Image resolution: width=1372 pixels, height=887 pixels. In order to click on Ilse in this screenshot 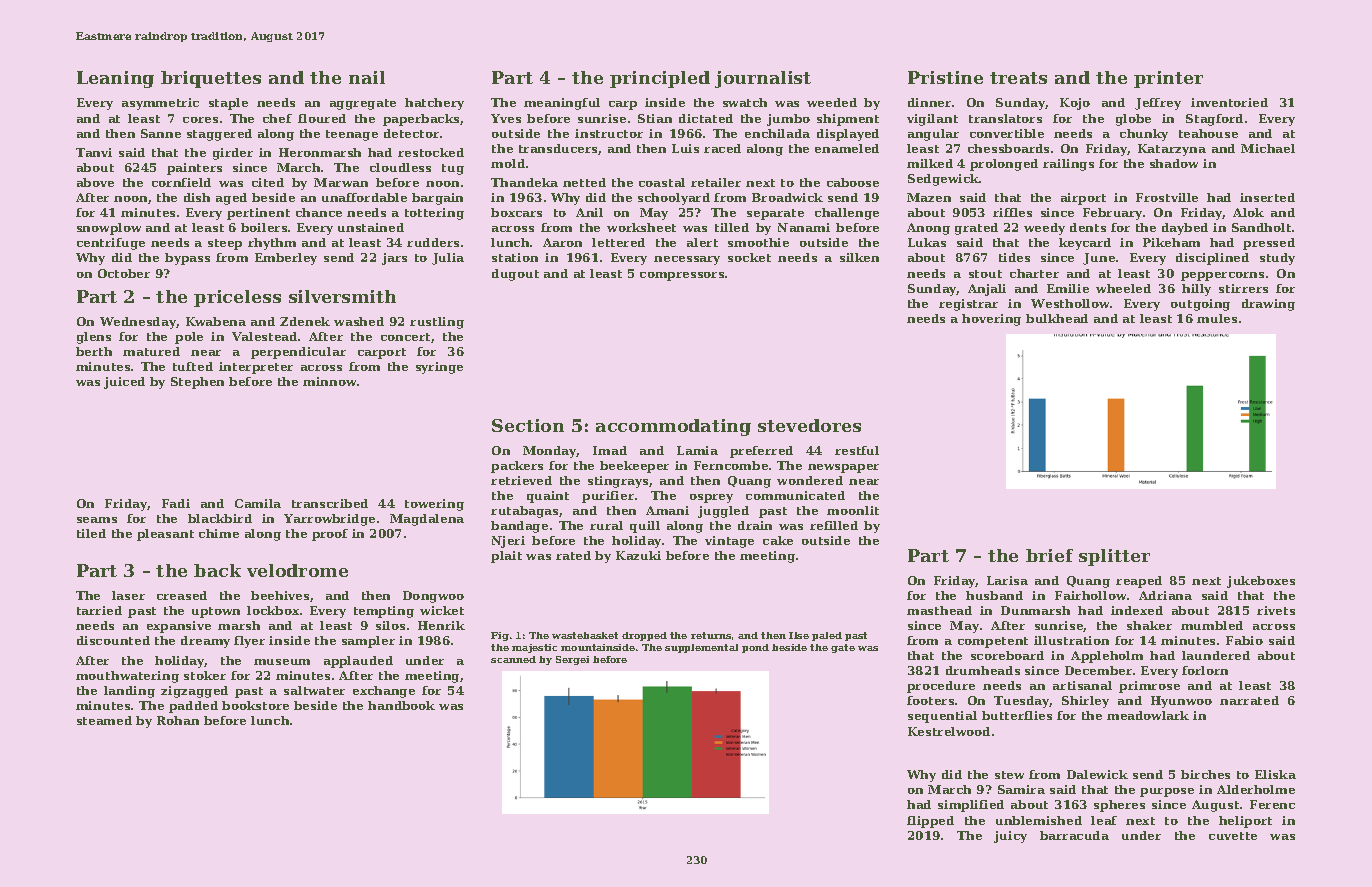, I will do `click(799, 635)`.
